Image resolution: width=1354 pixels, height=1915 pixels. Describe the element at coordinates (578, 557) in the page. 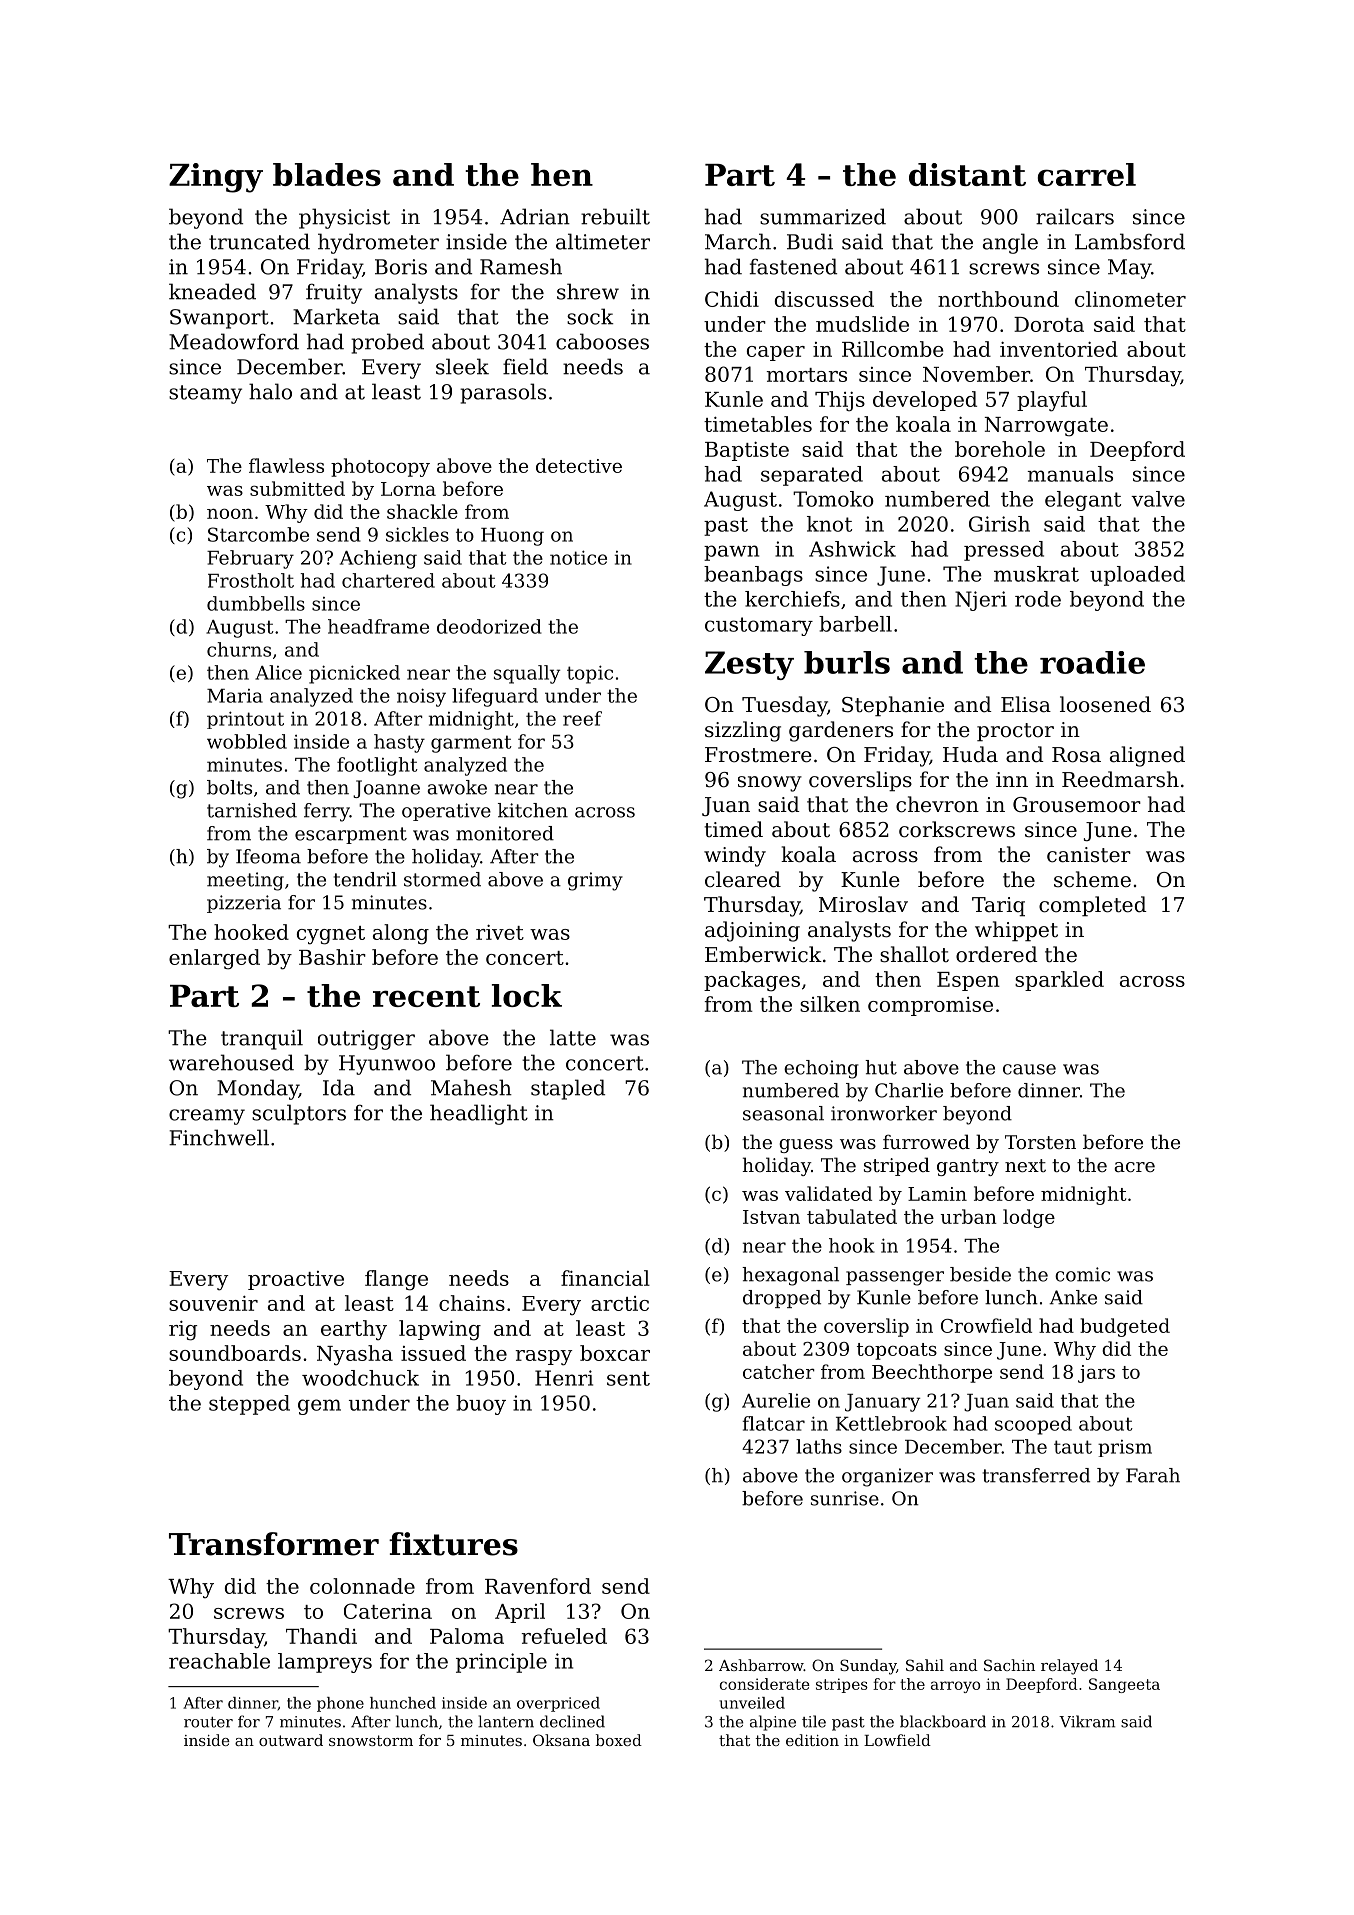

I see `notice` at that location.
